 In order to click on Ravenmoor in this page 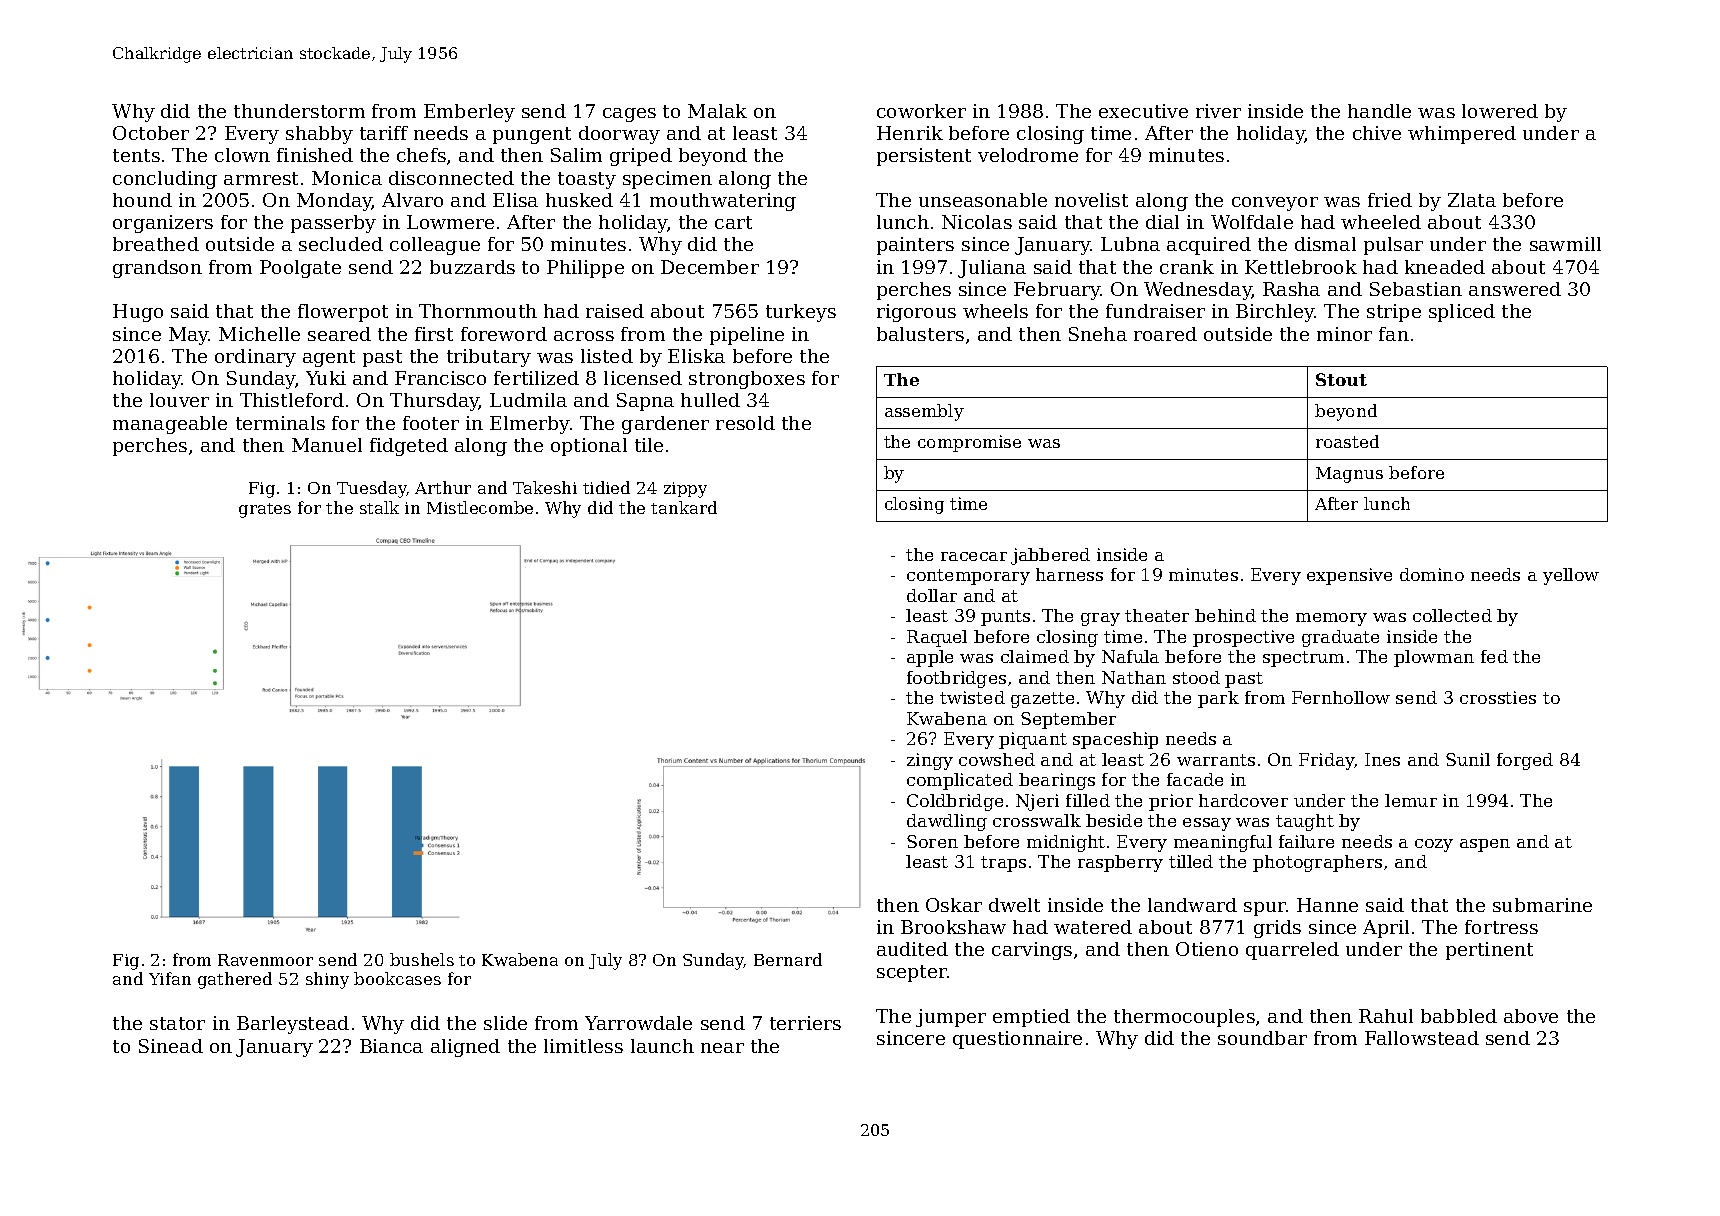, I will do `click(265, 960)`.
